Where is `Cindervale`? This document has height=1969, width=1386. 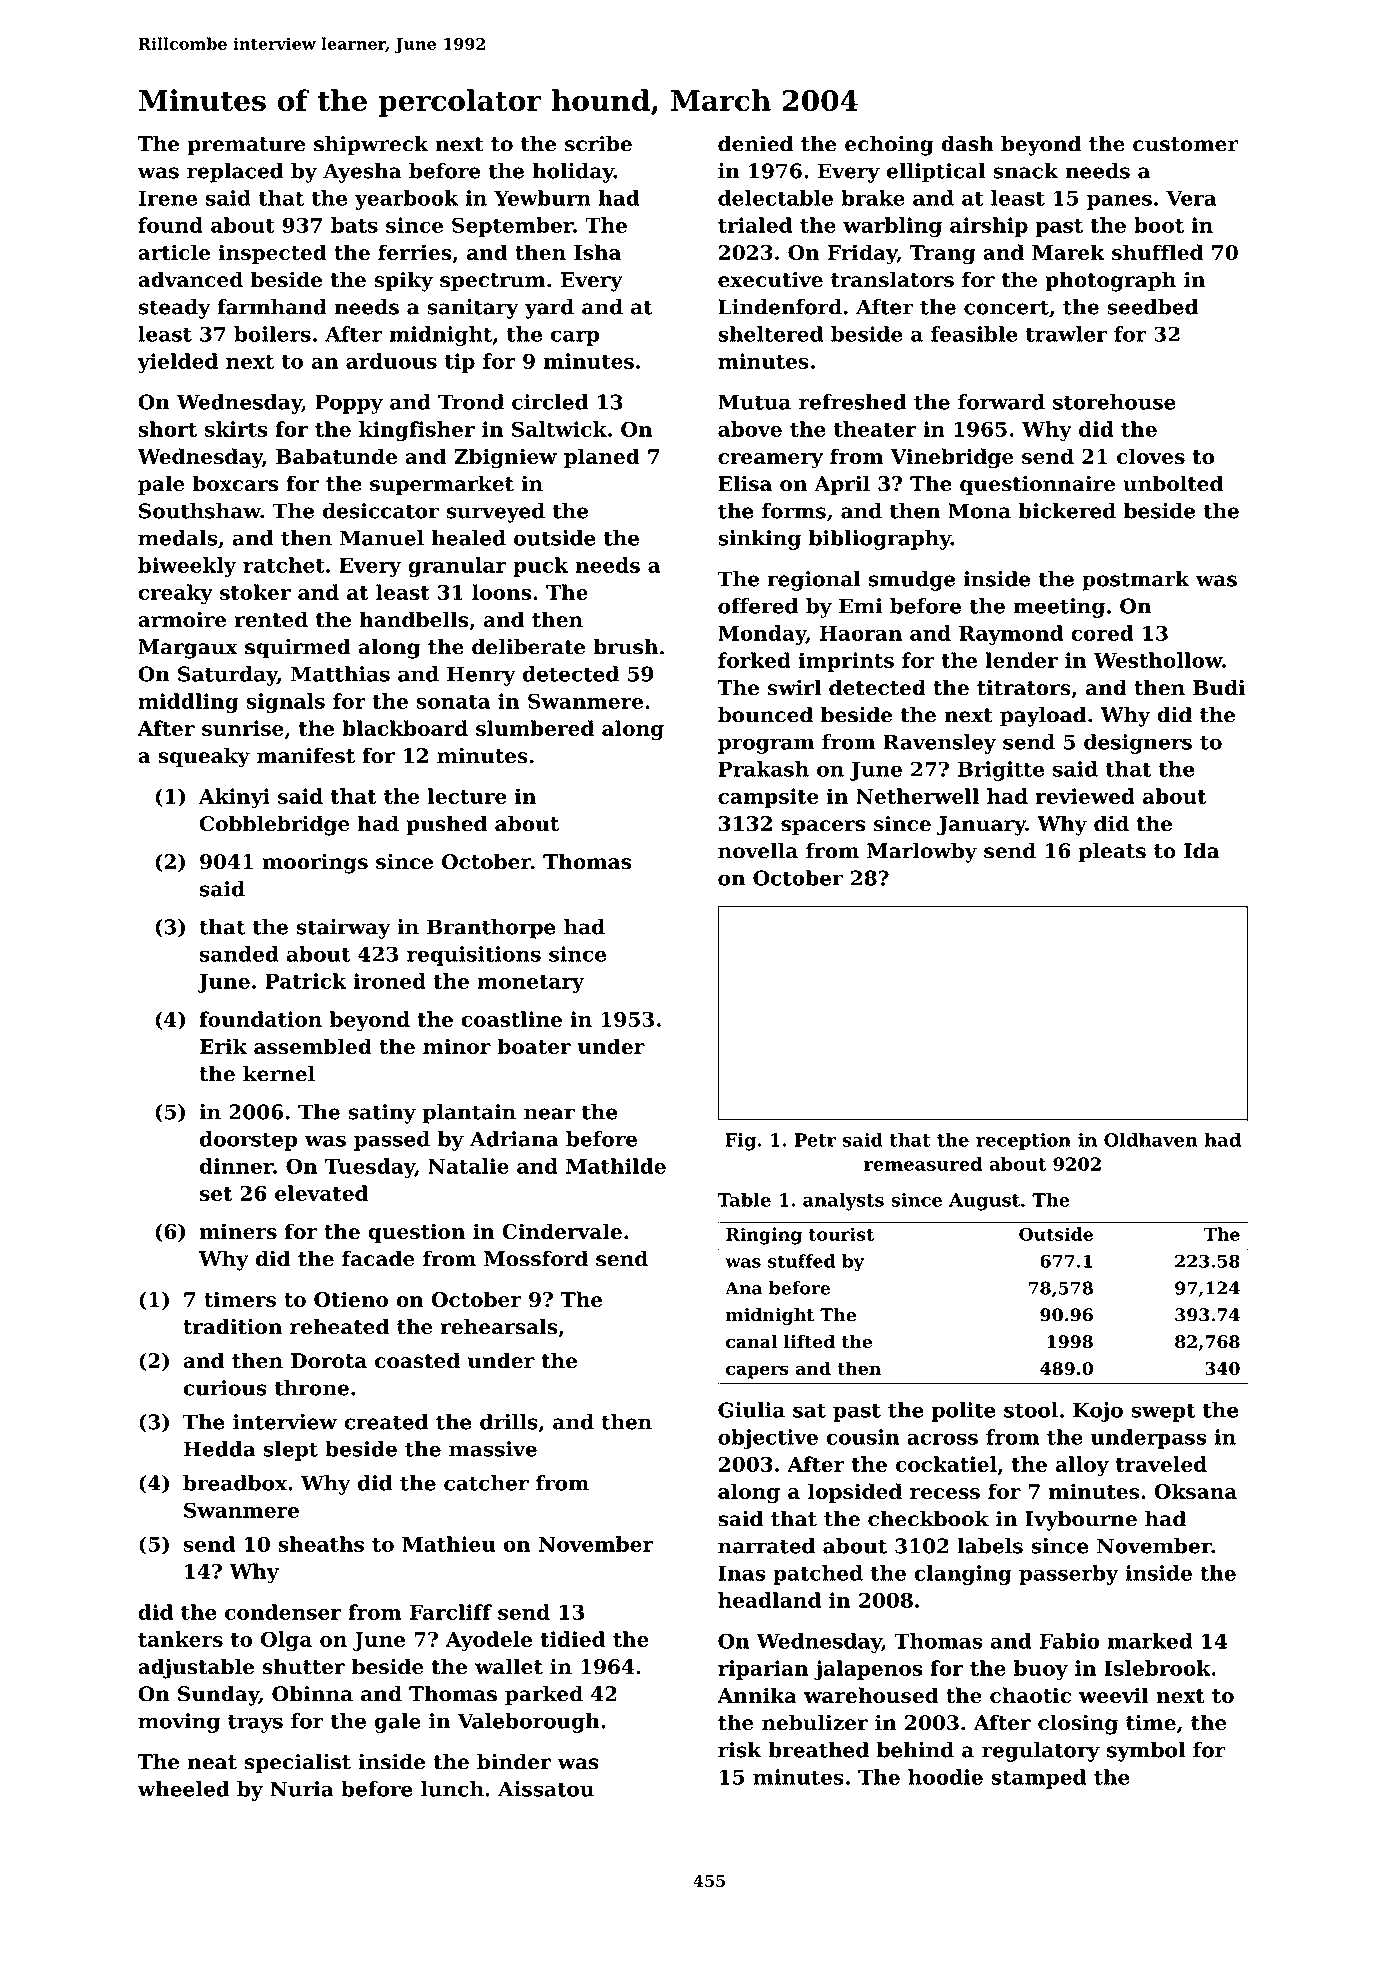 Cindervale is located at coordinates (562, 1231).
